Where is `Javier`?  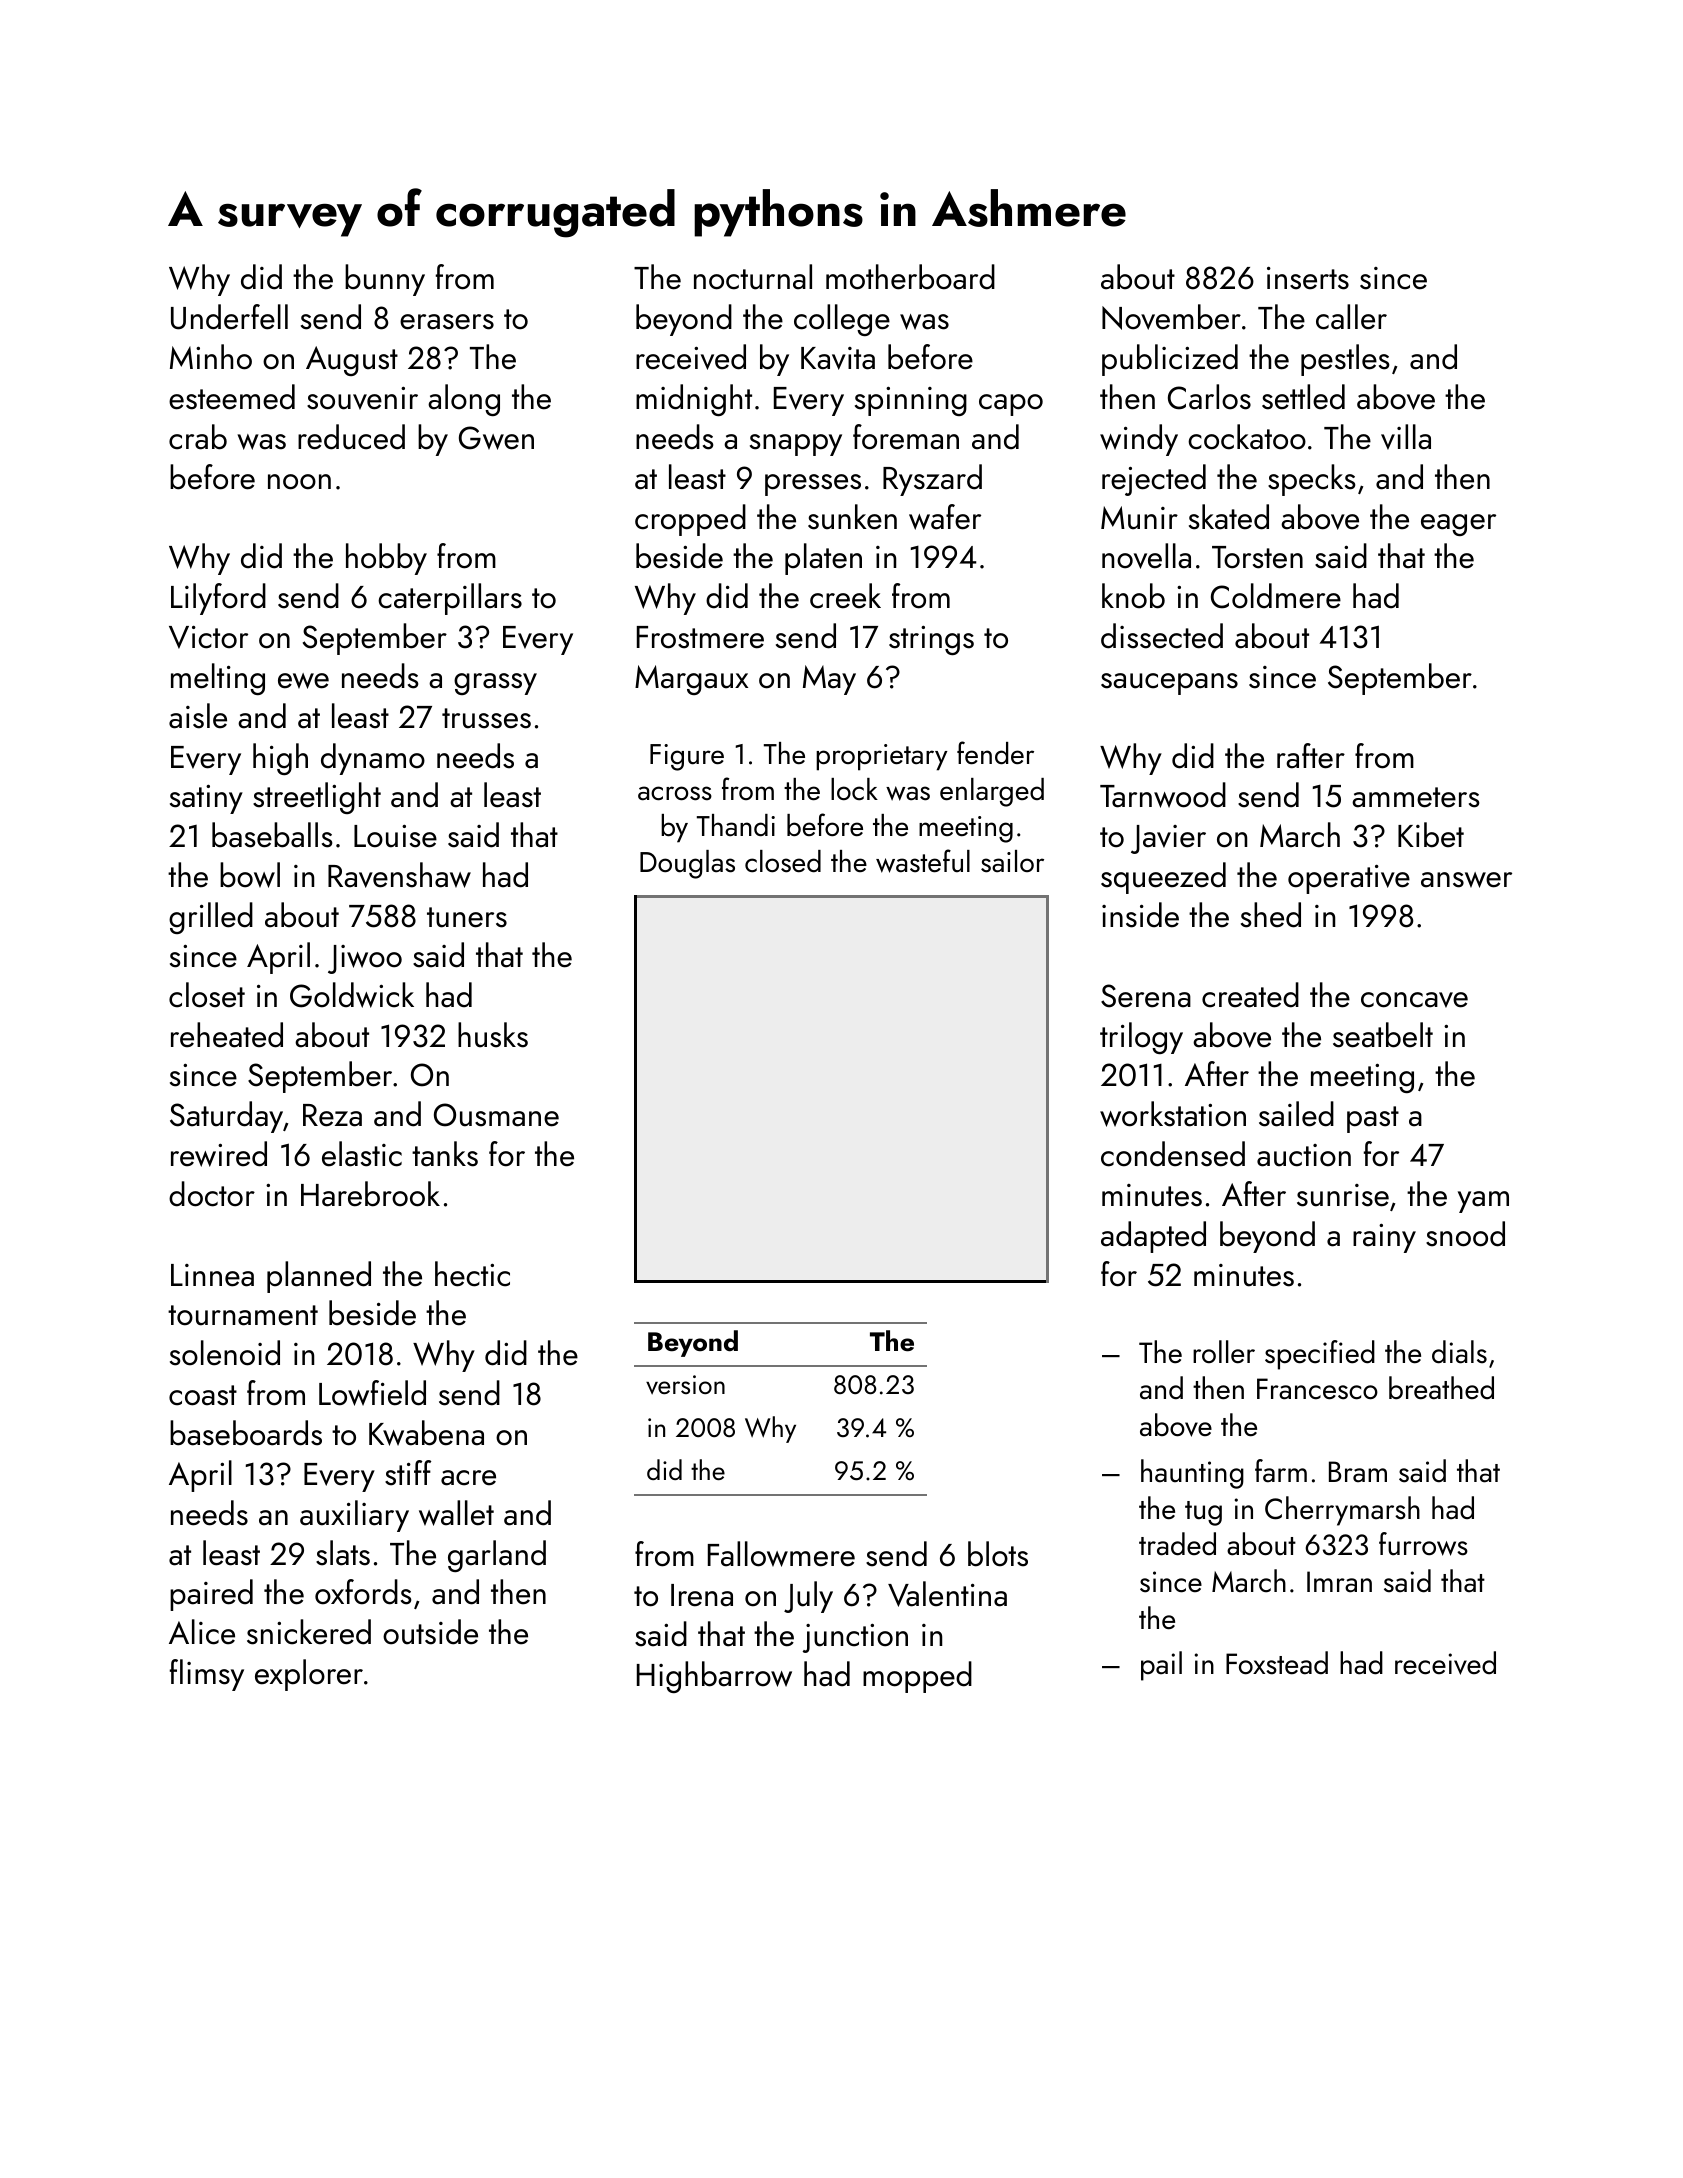
Javier is located at coordinates (1168, 839).
